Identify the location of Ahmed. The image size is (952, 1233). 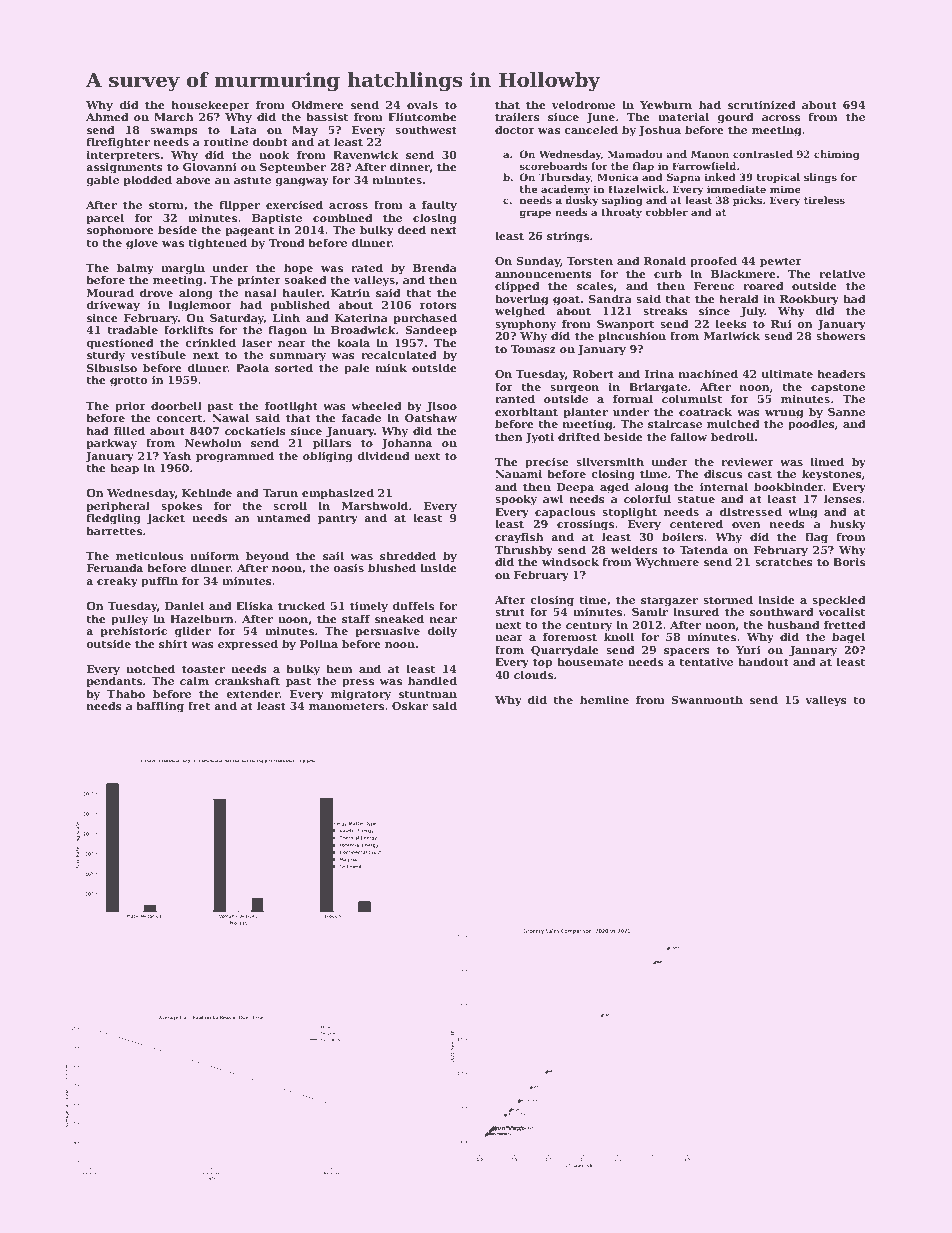
(107, 116).
